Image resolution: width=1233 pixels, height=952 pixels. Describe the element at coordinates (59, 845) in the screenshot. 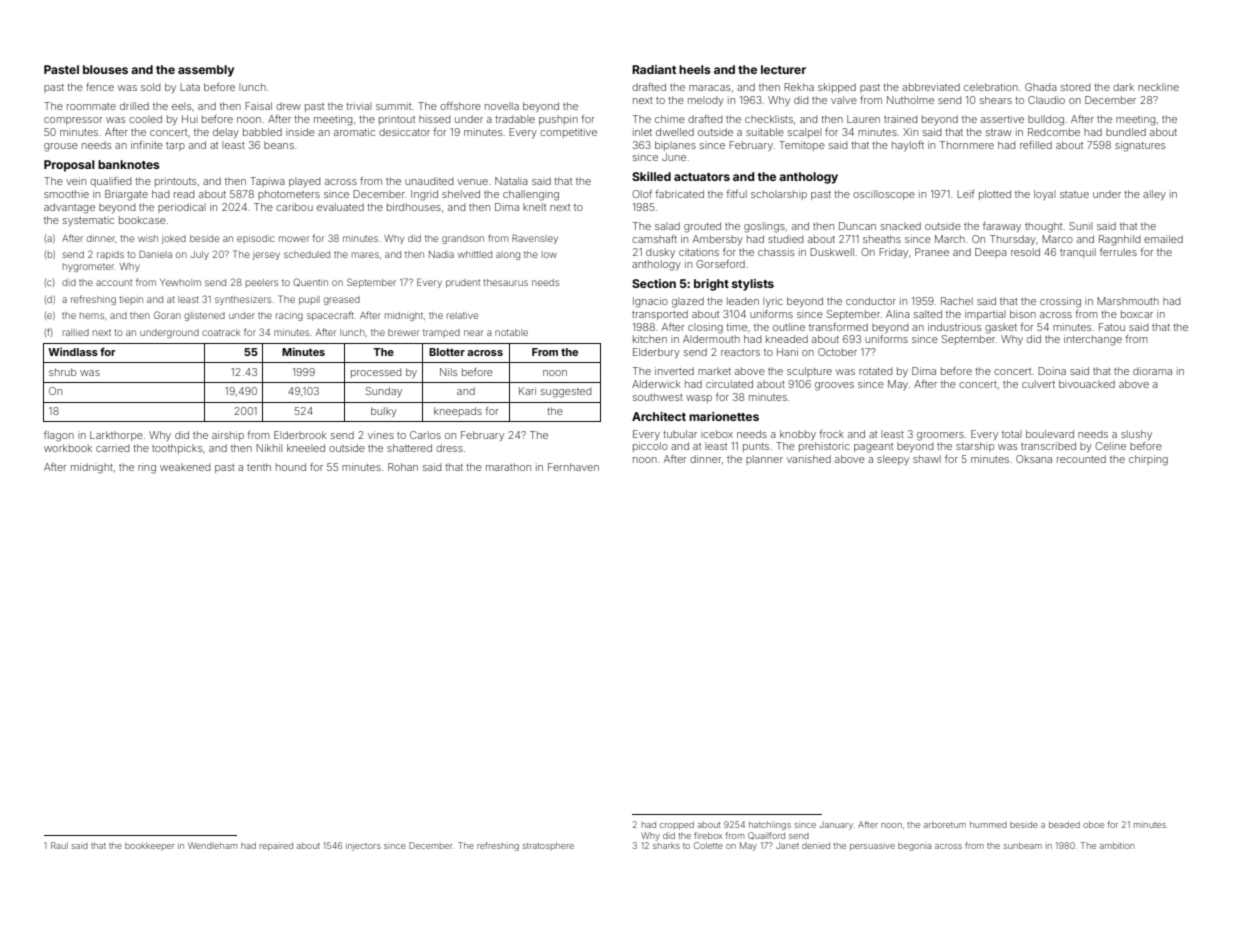

I see `Raul` at that location.
